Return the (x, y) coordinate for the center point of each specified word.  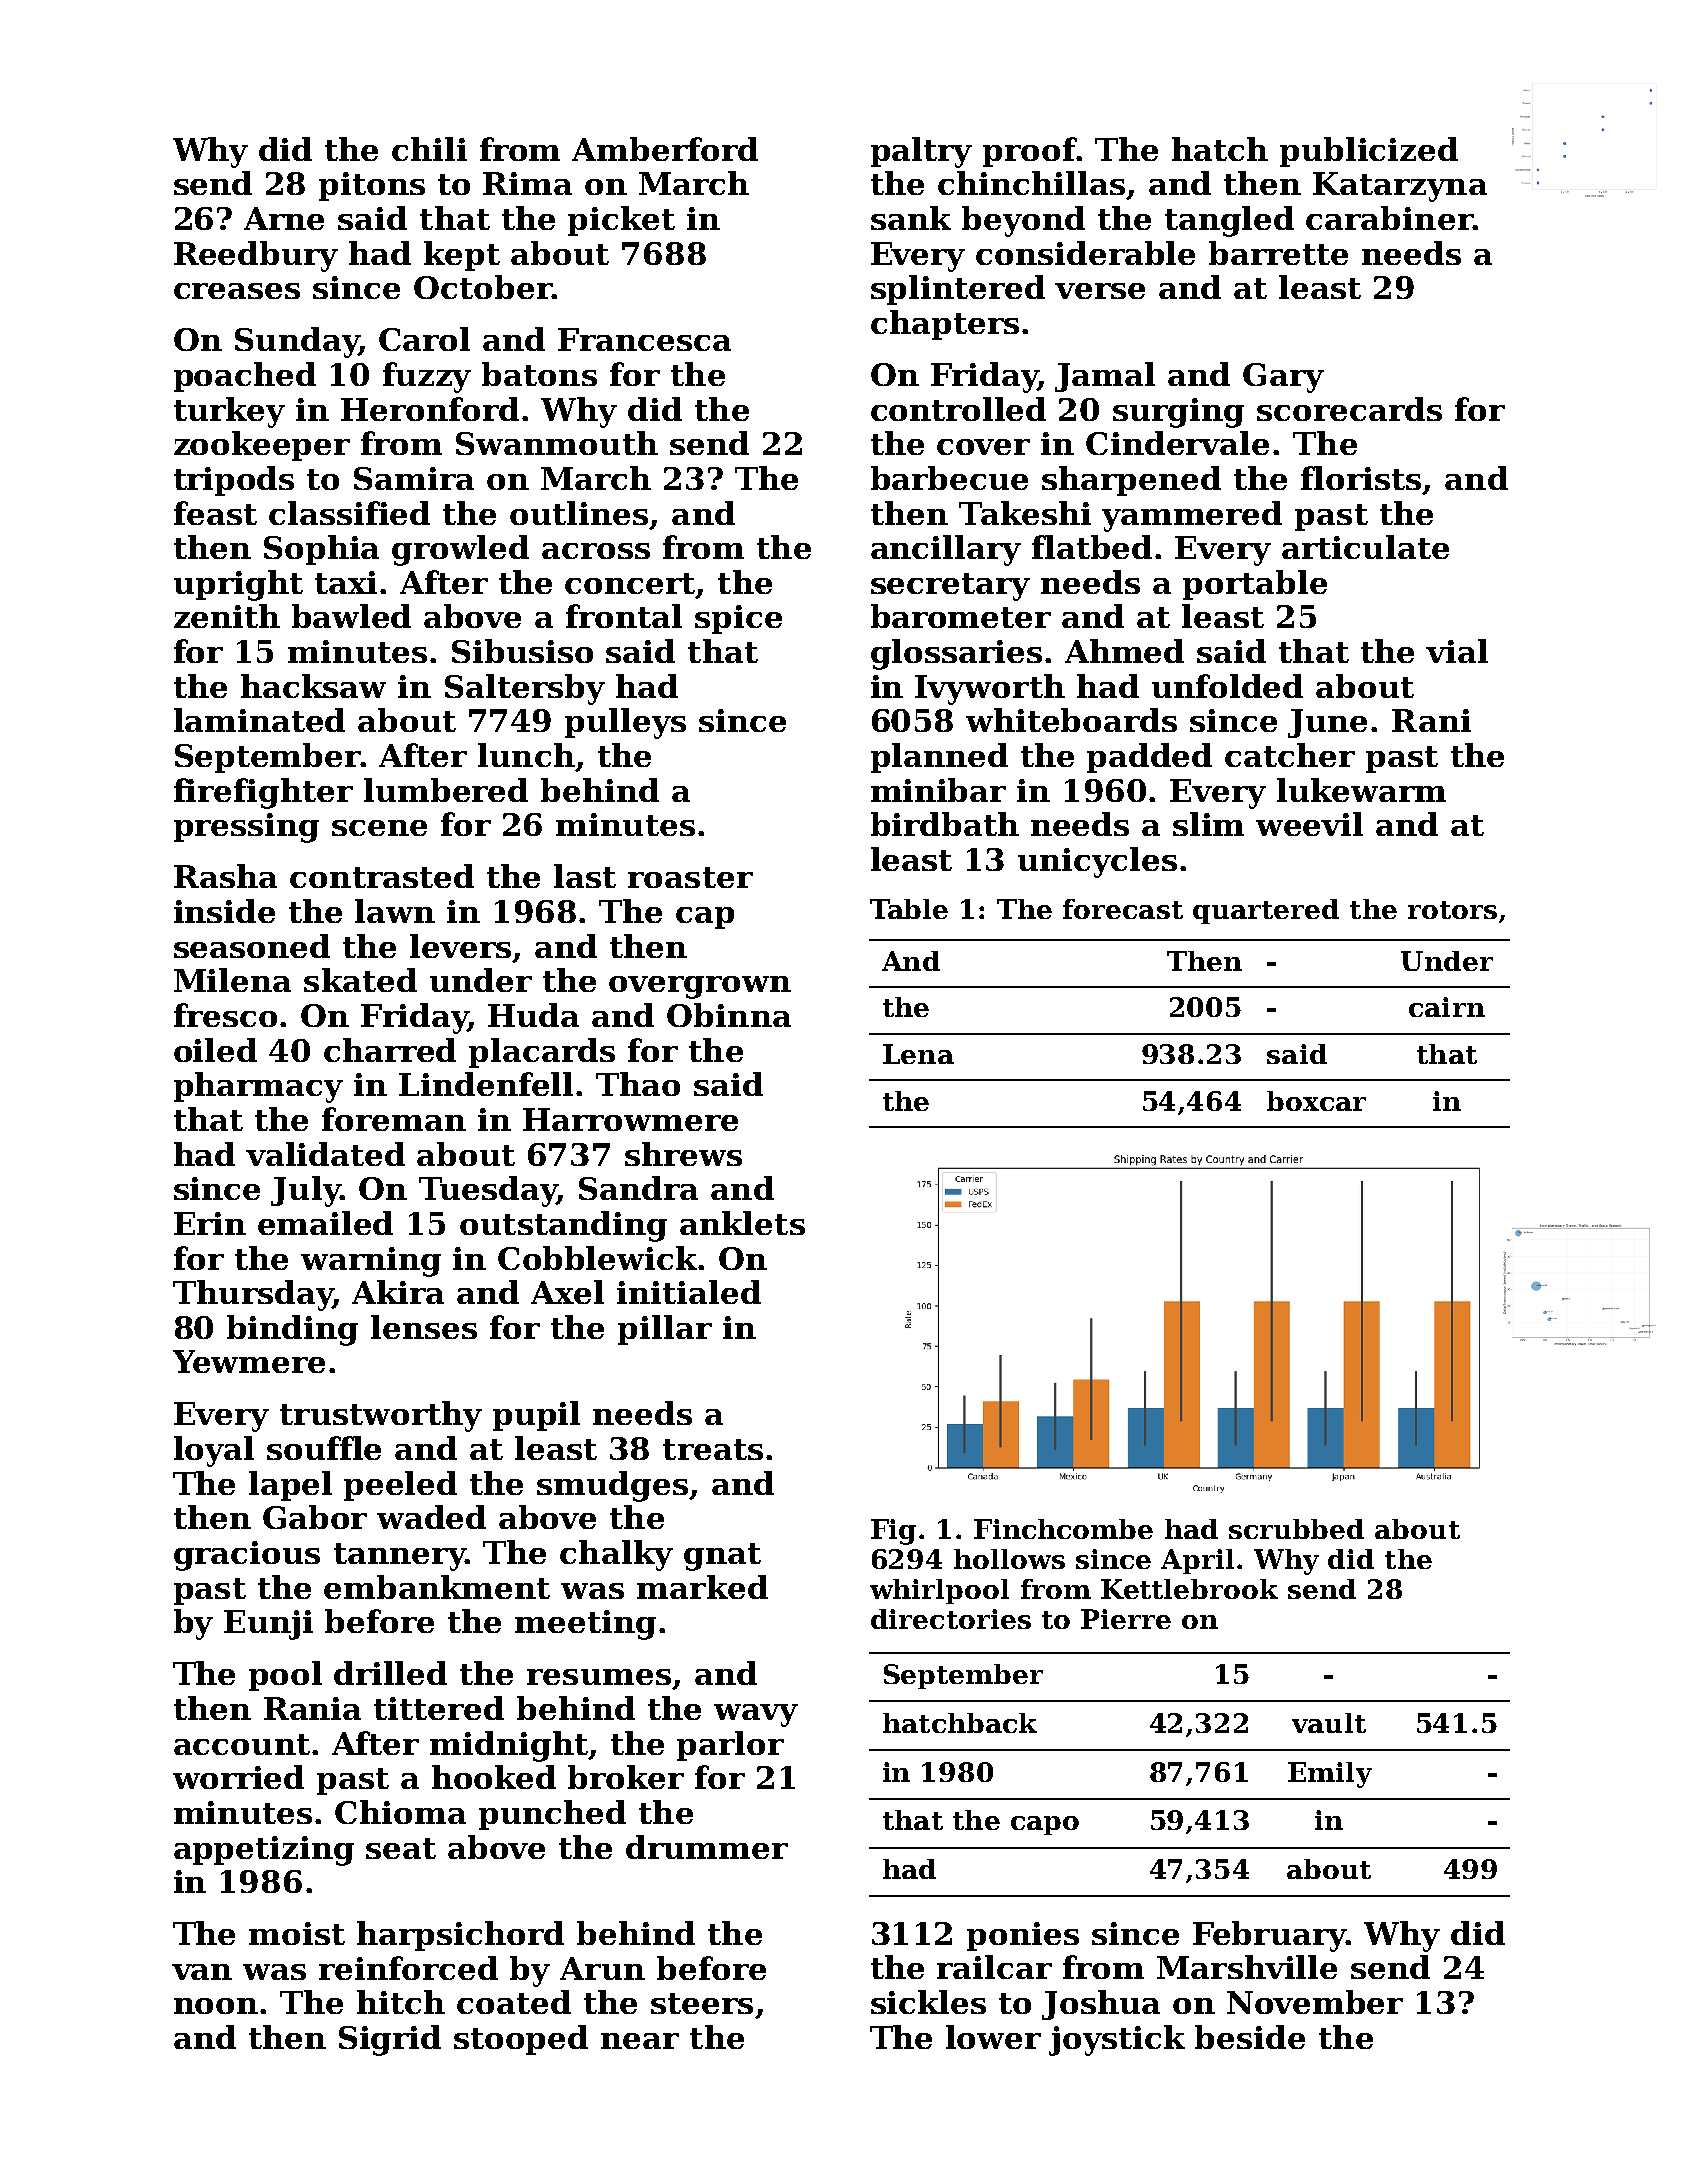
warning (371, 1262)
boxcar (1316, 1101)
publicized (1369, 152)
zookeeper (262, 446)
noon (216, 2006)
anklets (742, 1223)
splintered (958, 290)
